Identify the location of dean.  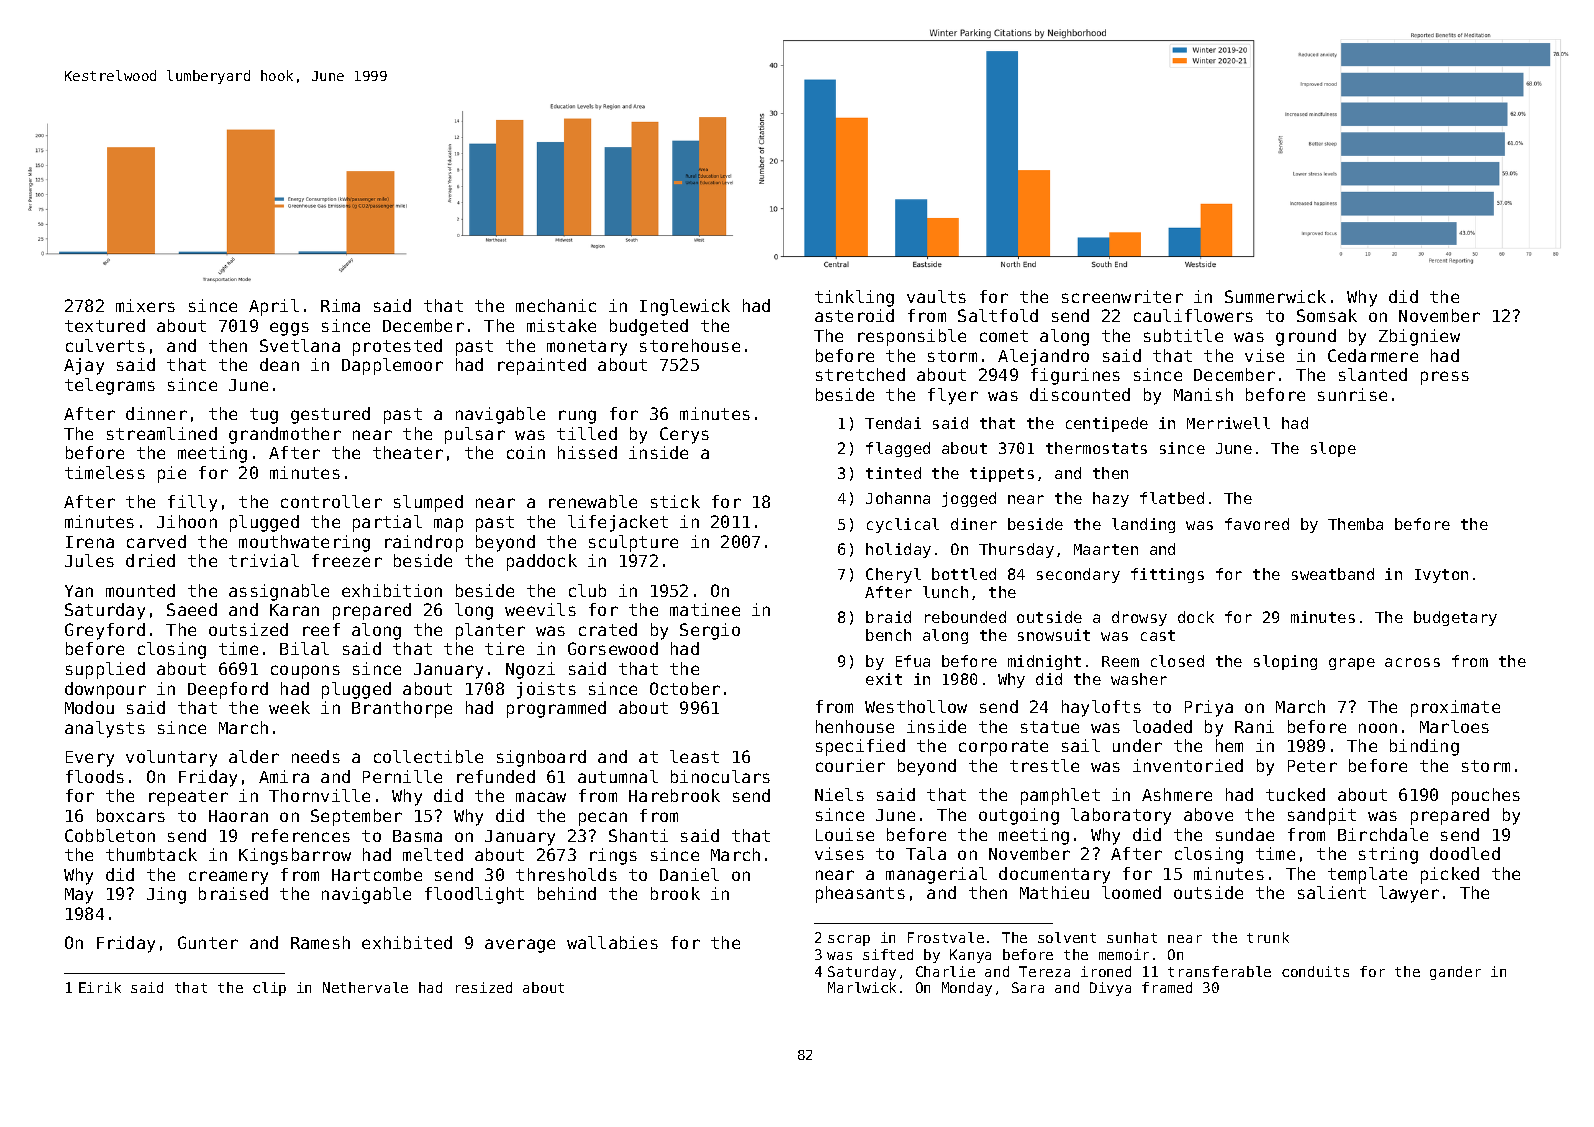
(279, 364).
